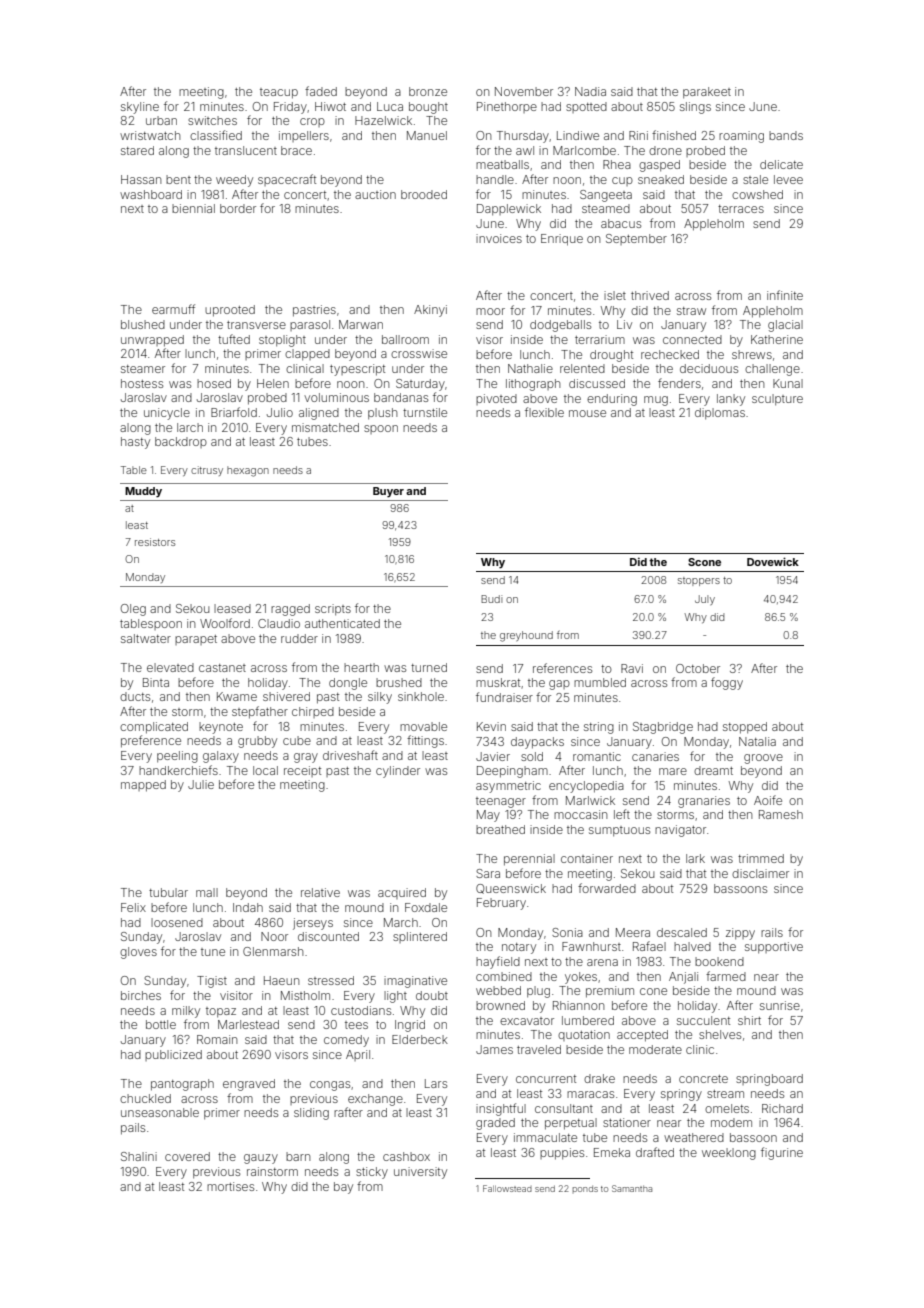 This screenshot has width=924, height=1308. Describe the element at coordinates (692, 946) in the screenshot. I see `halved` at that location.
